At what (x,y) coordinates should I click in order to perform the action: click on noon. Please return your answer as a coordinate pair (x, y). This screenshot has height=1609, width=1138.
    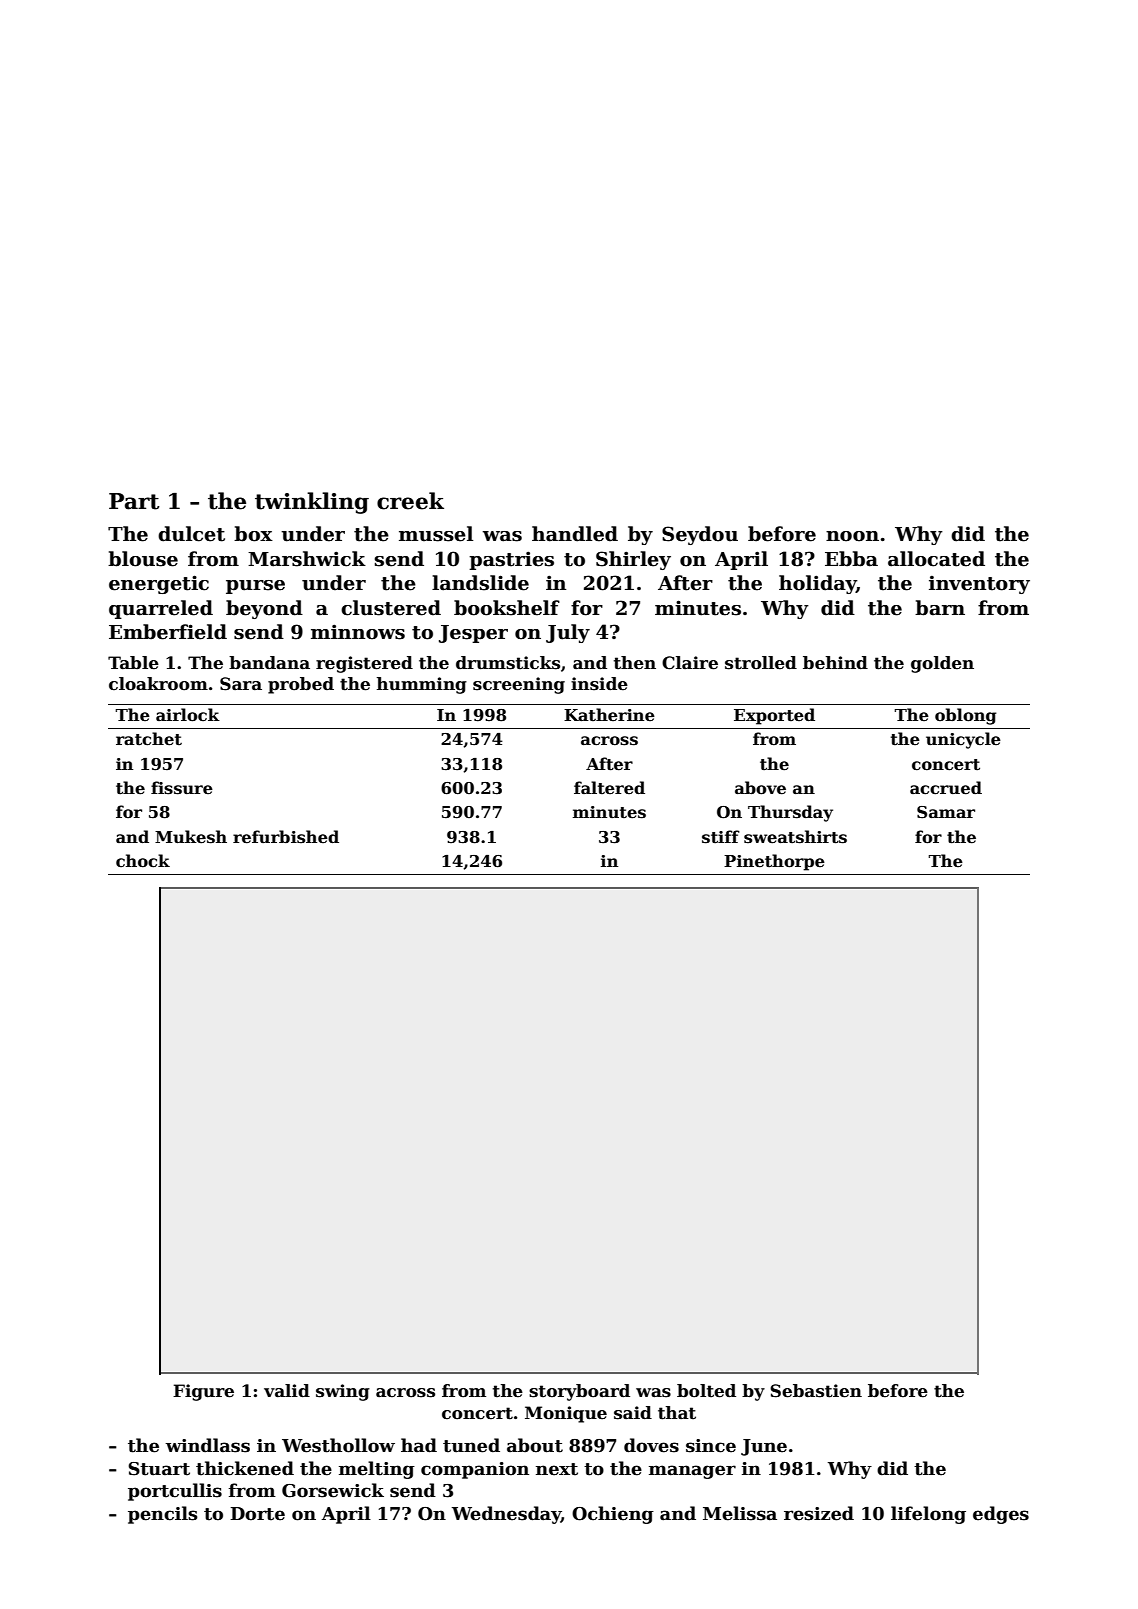
    Looking at the image, I should click on (852, 536).
